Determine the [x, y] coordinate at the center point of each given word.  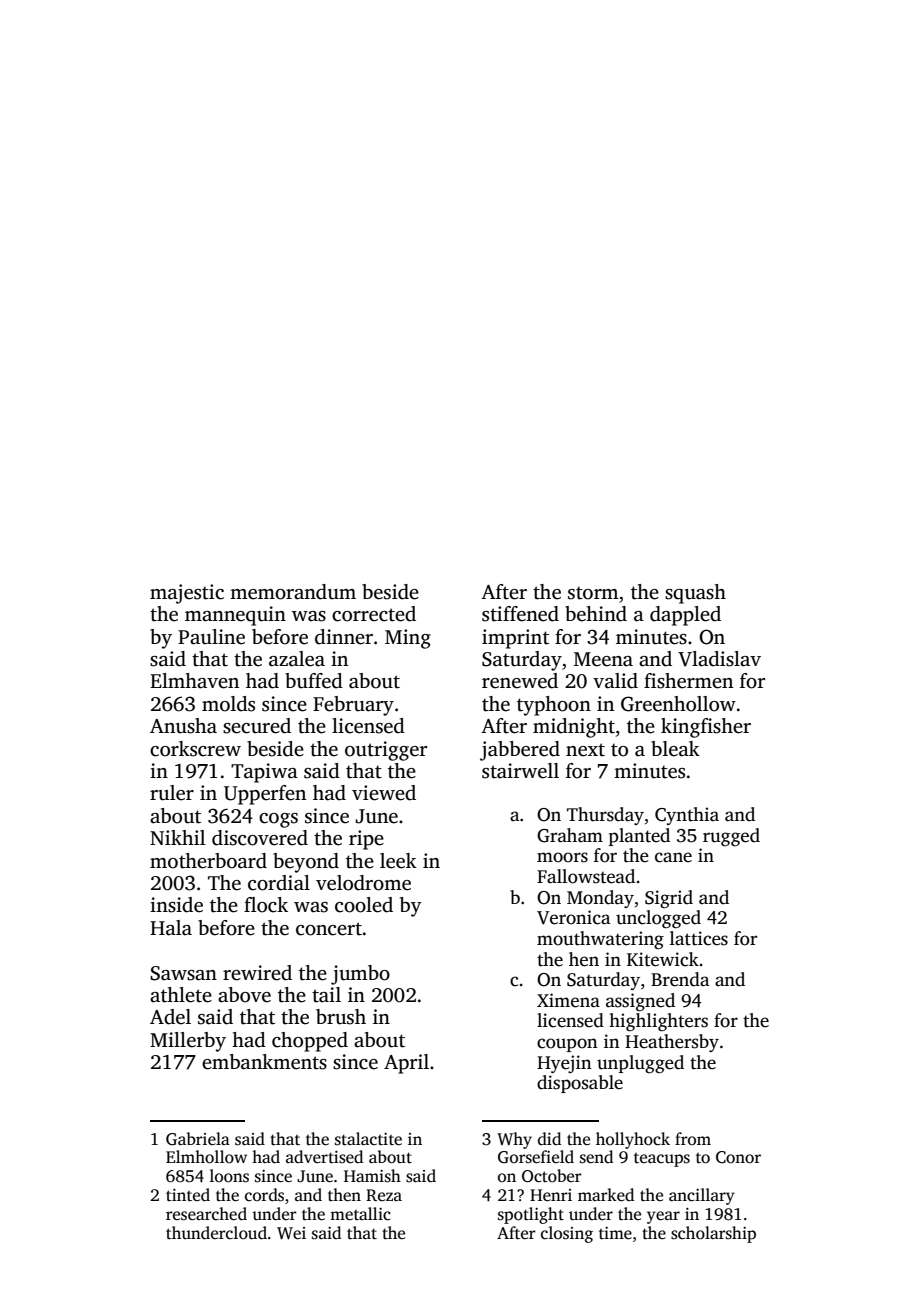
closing [567, 1234]
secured [257, 726]
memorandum [293, 592]
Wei [291, 1233]
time [615, 1233]
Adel [170, 1017]
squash [695, 594]
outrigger [386, 751]
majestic [187, 594]
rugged [731, 837]
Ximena [568, 1000]
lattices [699, 938]
